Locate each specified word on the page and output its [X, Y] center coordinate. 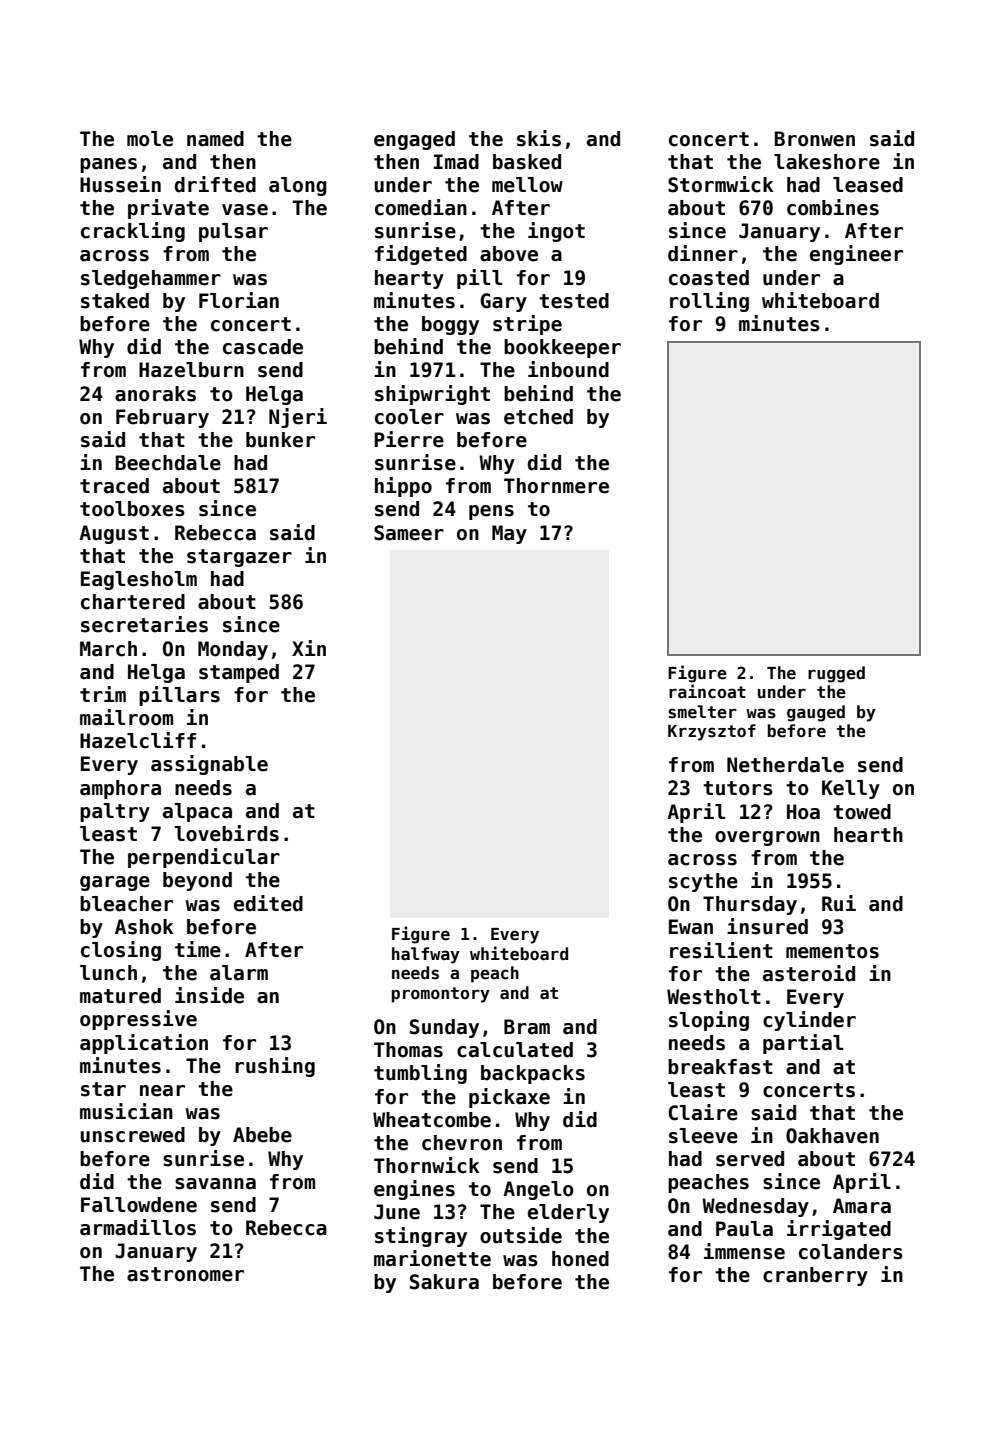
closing [121, 951]
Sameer [409, 533]
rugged [836, 674]
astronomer [185, 1274]
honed [580, 1259]
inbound [568, 369]
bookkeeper [562, 348]
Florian [239, 300]
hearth [868, 835]
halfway [426, 955]
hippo [403, 487]
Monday [233, 650]
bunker [280, 440]
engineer [856, 255]
